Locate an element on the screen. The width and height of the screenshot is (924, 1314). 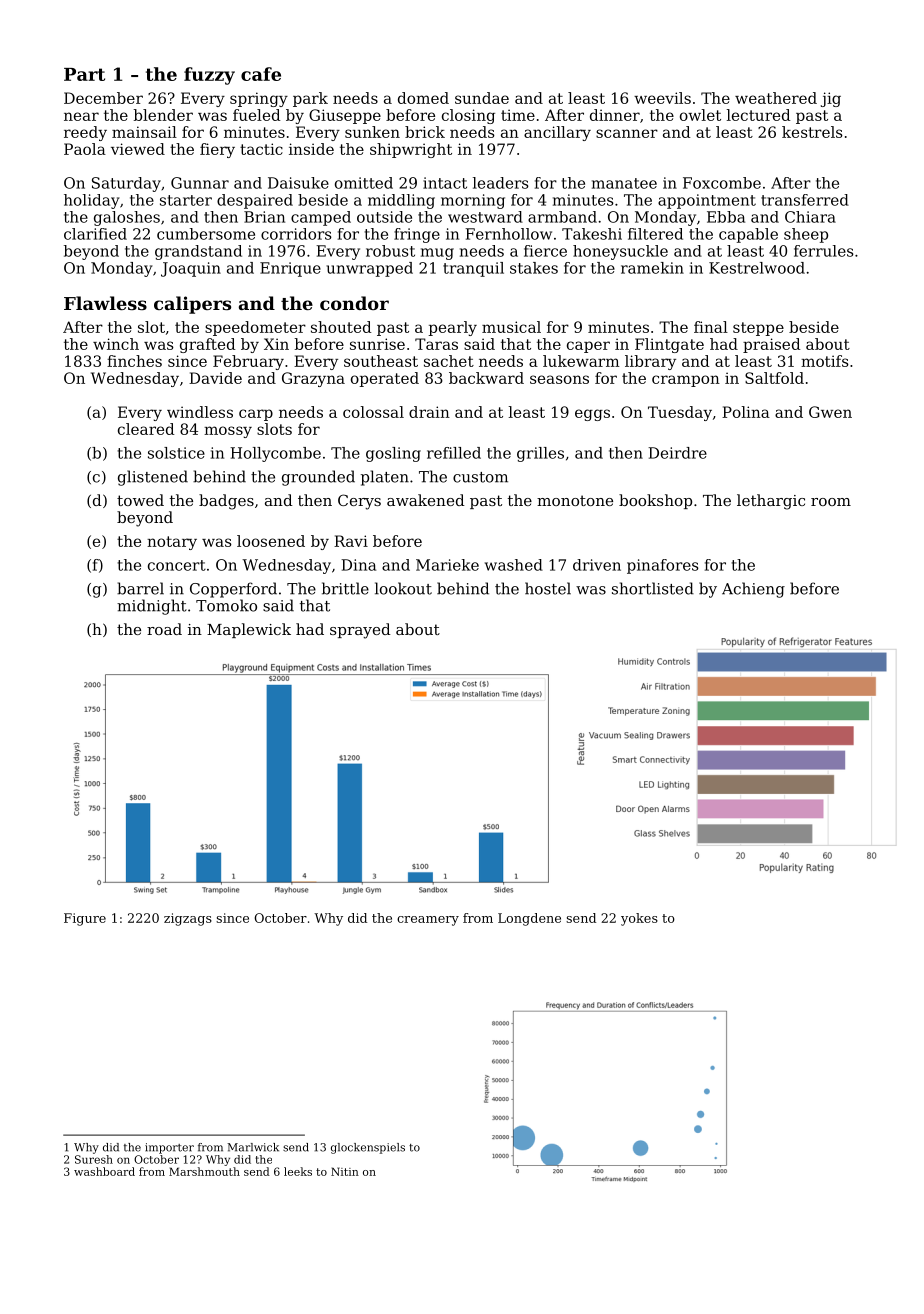
grafted is located at coordinates (207, 345).
